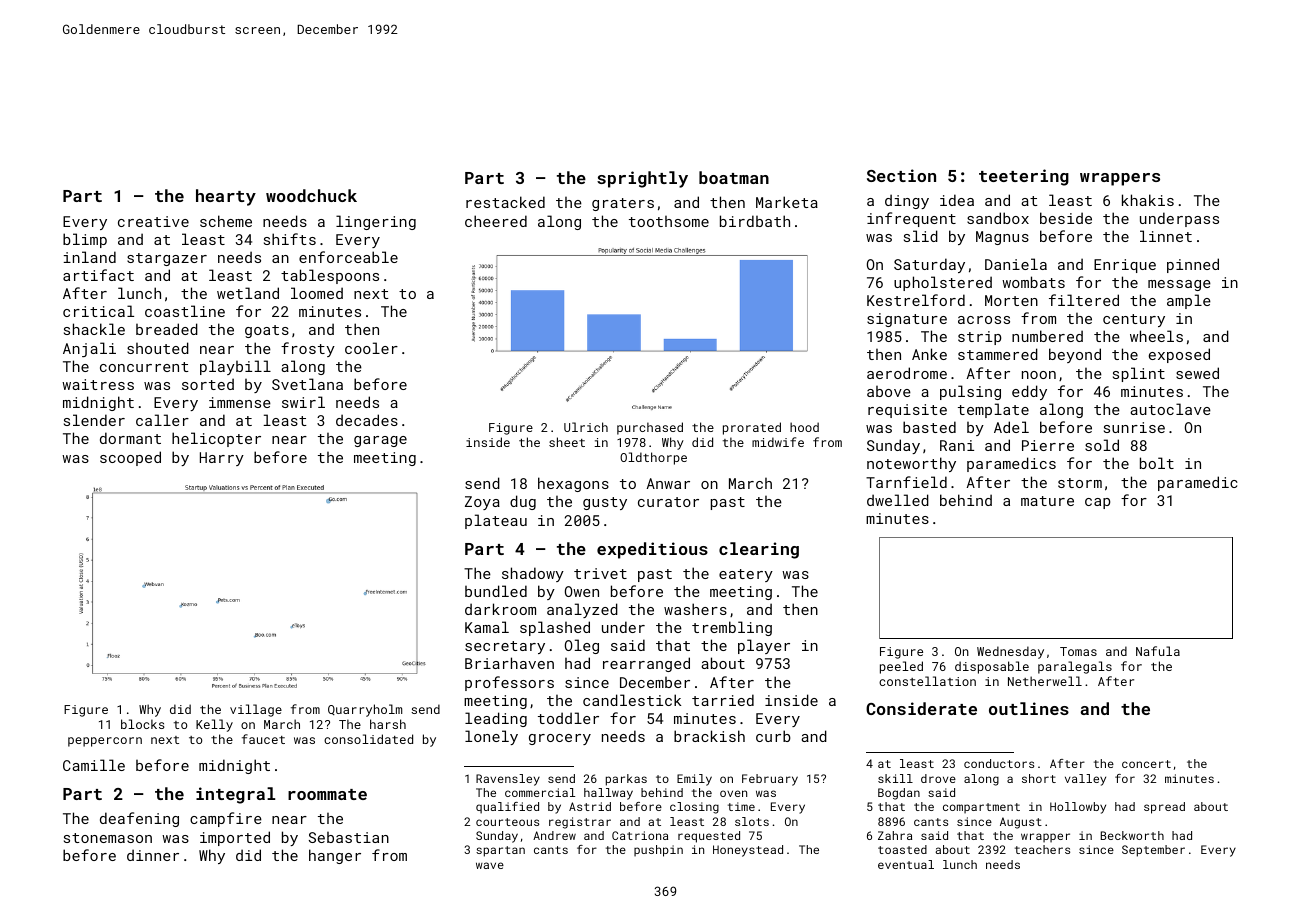 This screenshot has height=924, width=1308. What do you see at coordinates (85, 240) in the screenshot?
I see `blimp` at bounding box center [85, 240].
